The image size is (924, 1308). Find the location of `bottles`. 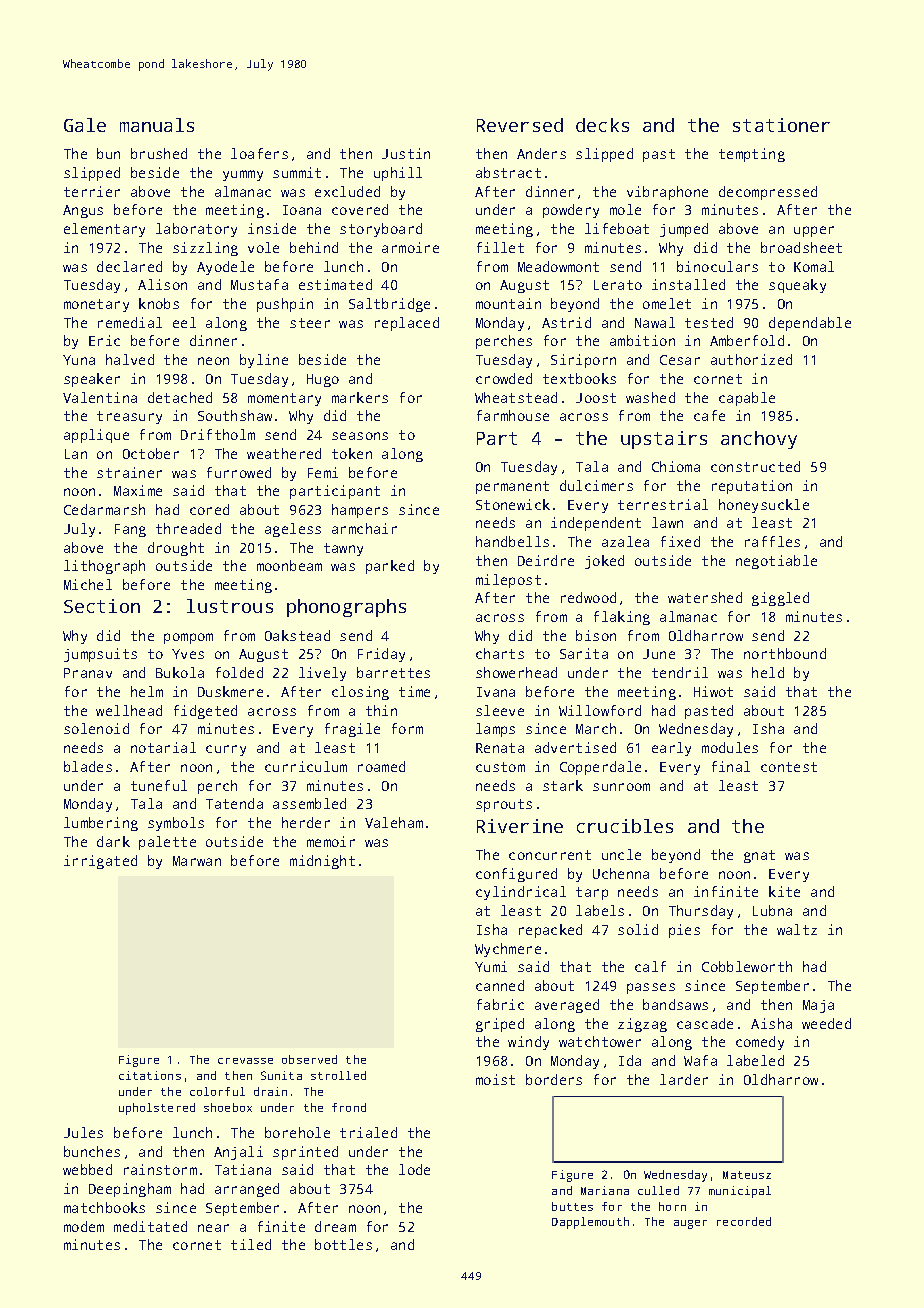

bottles is located at coordinates (343, 1244).
